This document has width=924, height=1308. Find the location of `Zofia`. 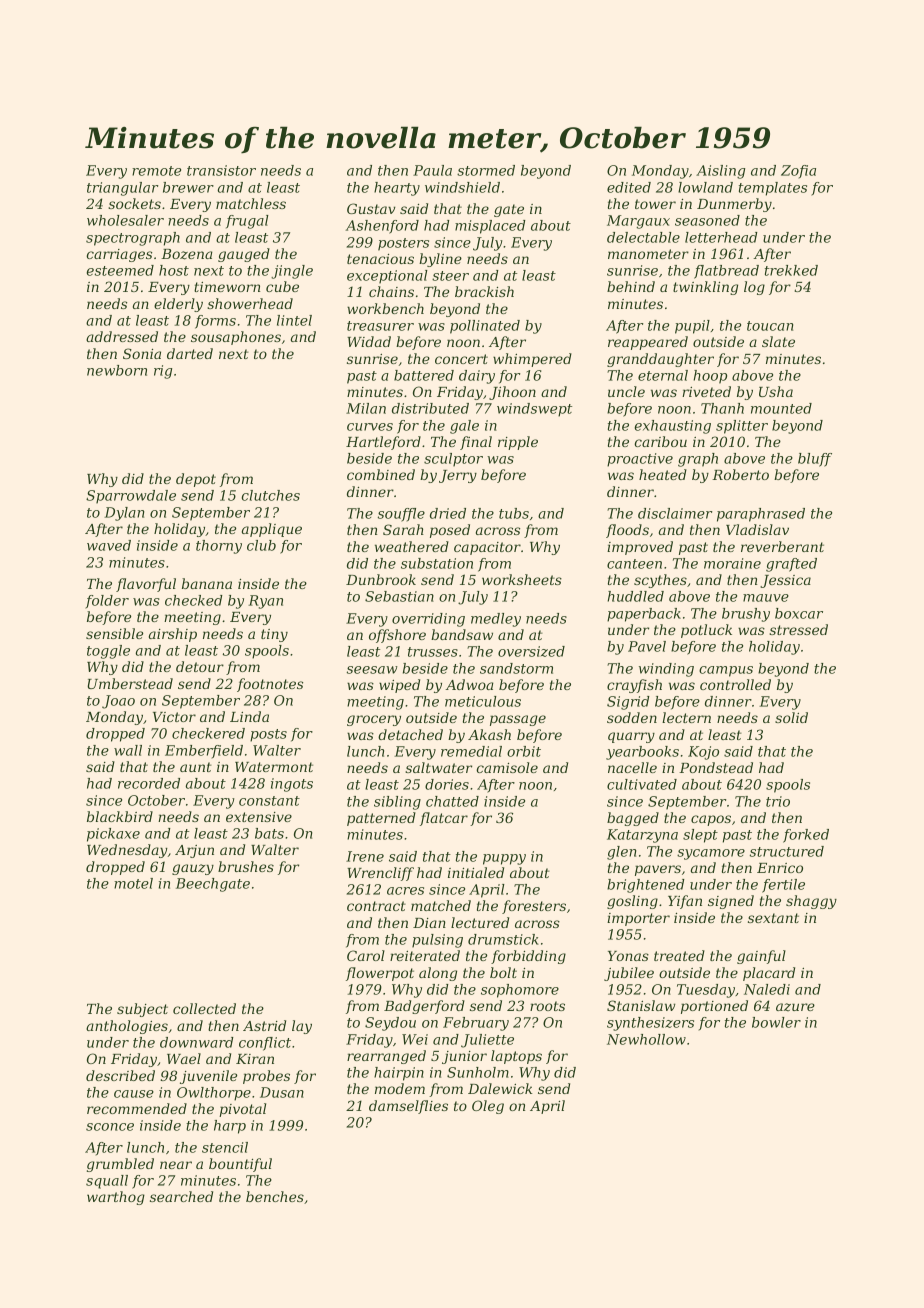

Zofia is located at coordinates (798, 171).
